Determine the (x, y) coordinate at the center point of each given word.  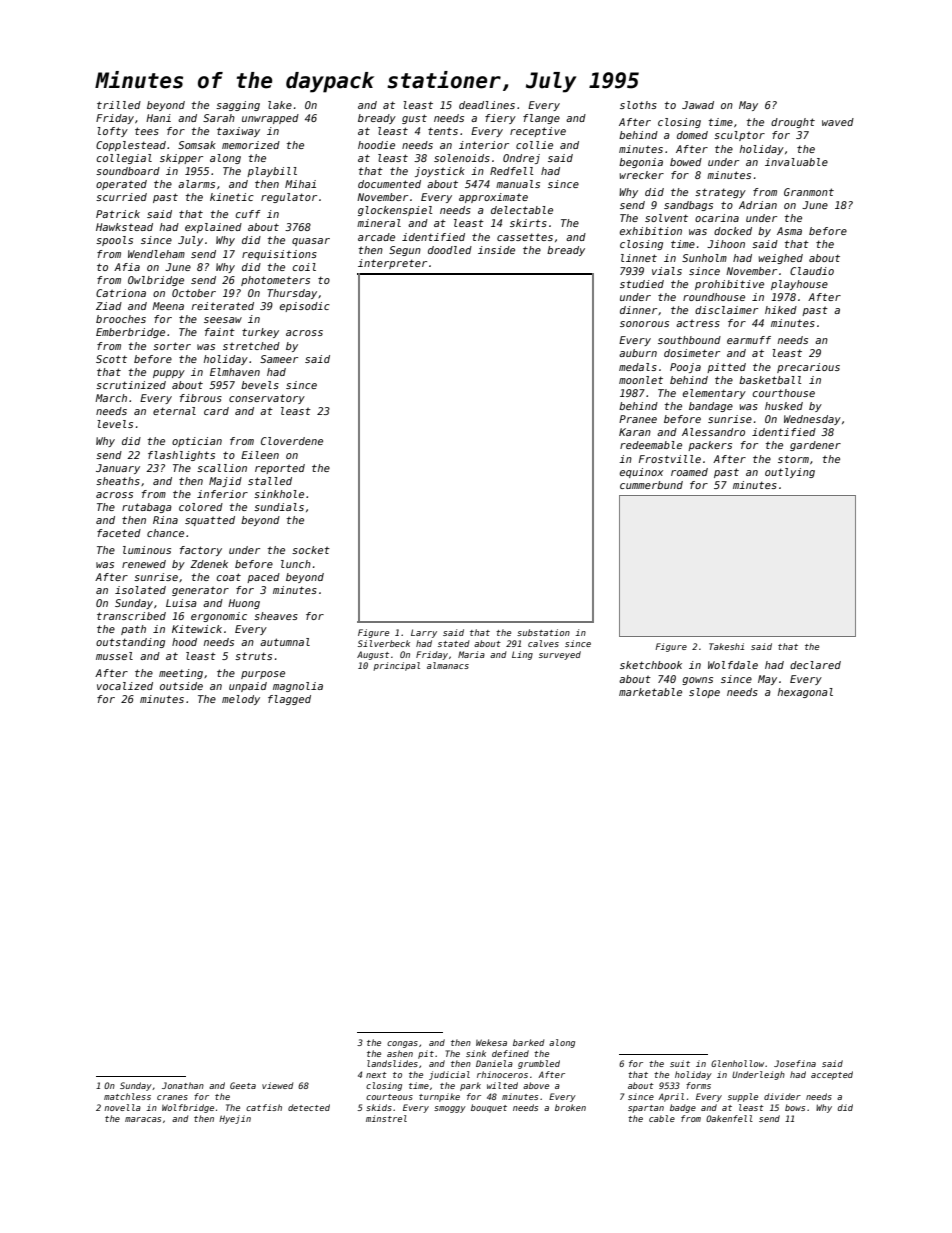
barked (528, 1042)
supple (743, 1097)
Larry (424, 633)
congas (402, 1044)
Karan (635, 432)
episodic (305, 307)
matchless (127, 1096)
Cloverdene (292, 441)
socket (311, 550)
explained (213, 228)
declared (815, 665)
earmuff (749, 340)
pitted (726, 368)
